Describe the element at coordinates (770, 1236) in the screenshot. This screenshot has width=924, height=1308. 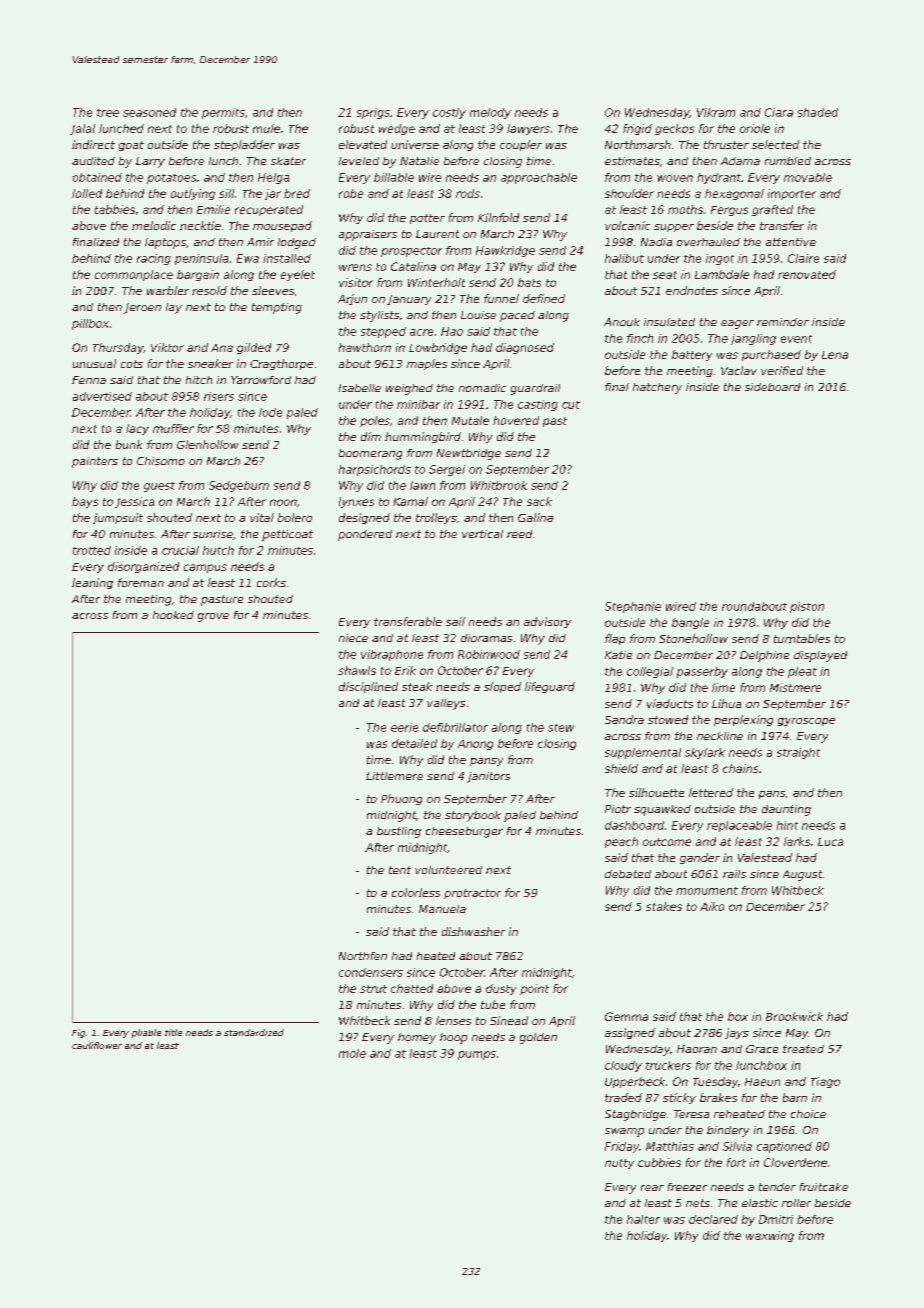
I see `waxwing` at that location.
